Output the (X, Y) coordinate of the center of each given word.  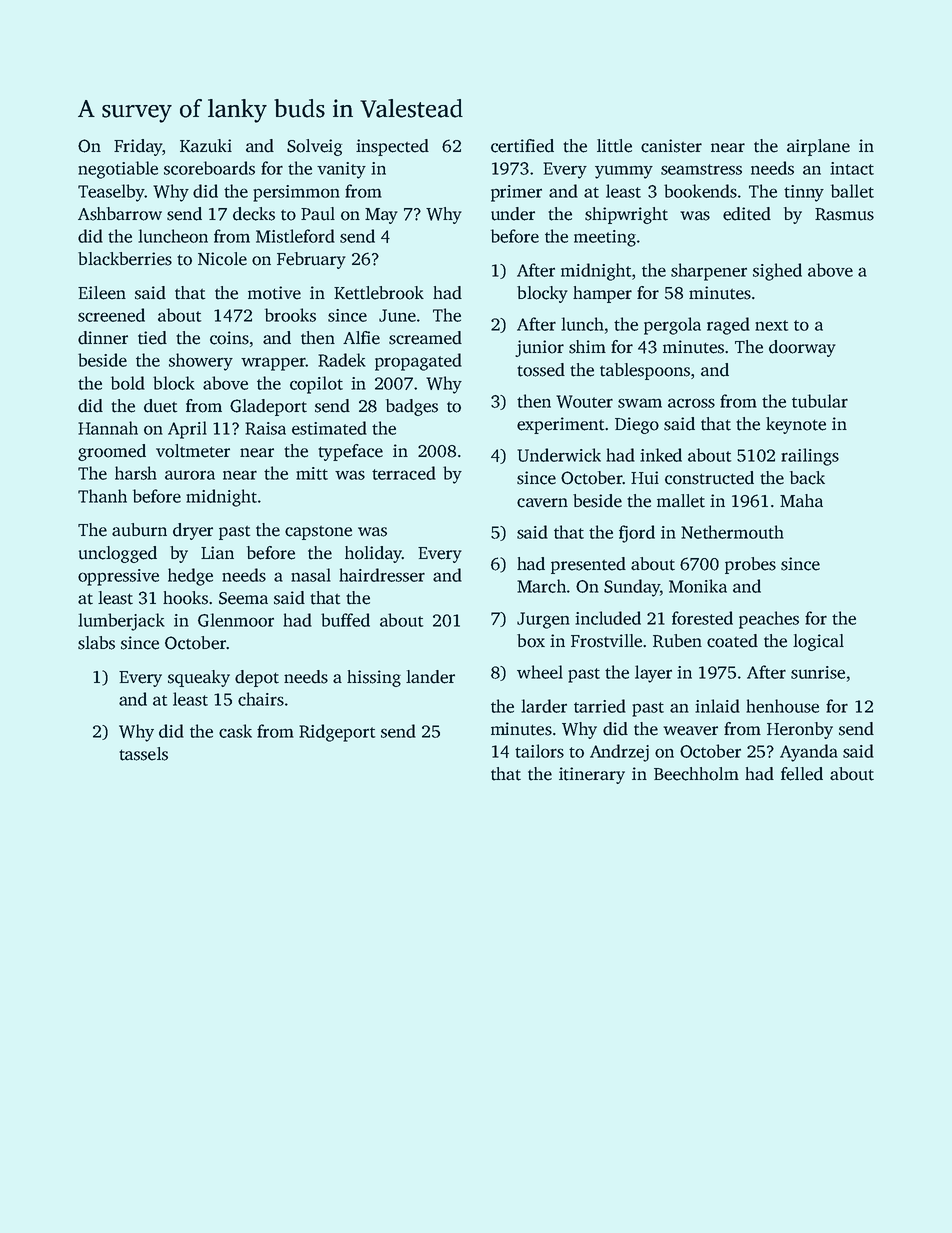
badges (412, 407)
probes (750, 565)
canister (671, 146)
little (614, 146)
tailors (539, 751)
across (691, 403)
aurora (190, 475)
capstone (318, 533)
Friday (138, 147)
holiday (373, 554)
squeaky (199, 678)
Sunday (632, 588)
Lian (217, 553)
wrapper (273, 364)
